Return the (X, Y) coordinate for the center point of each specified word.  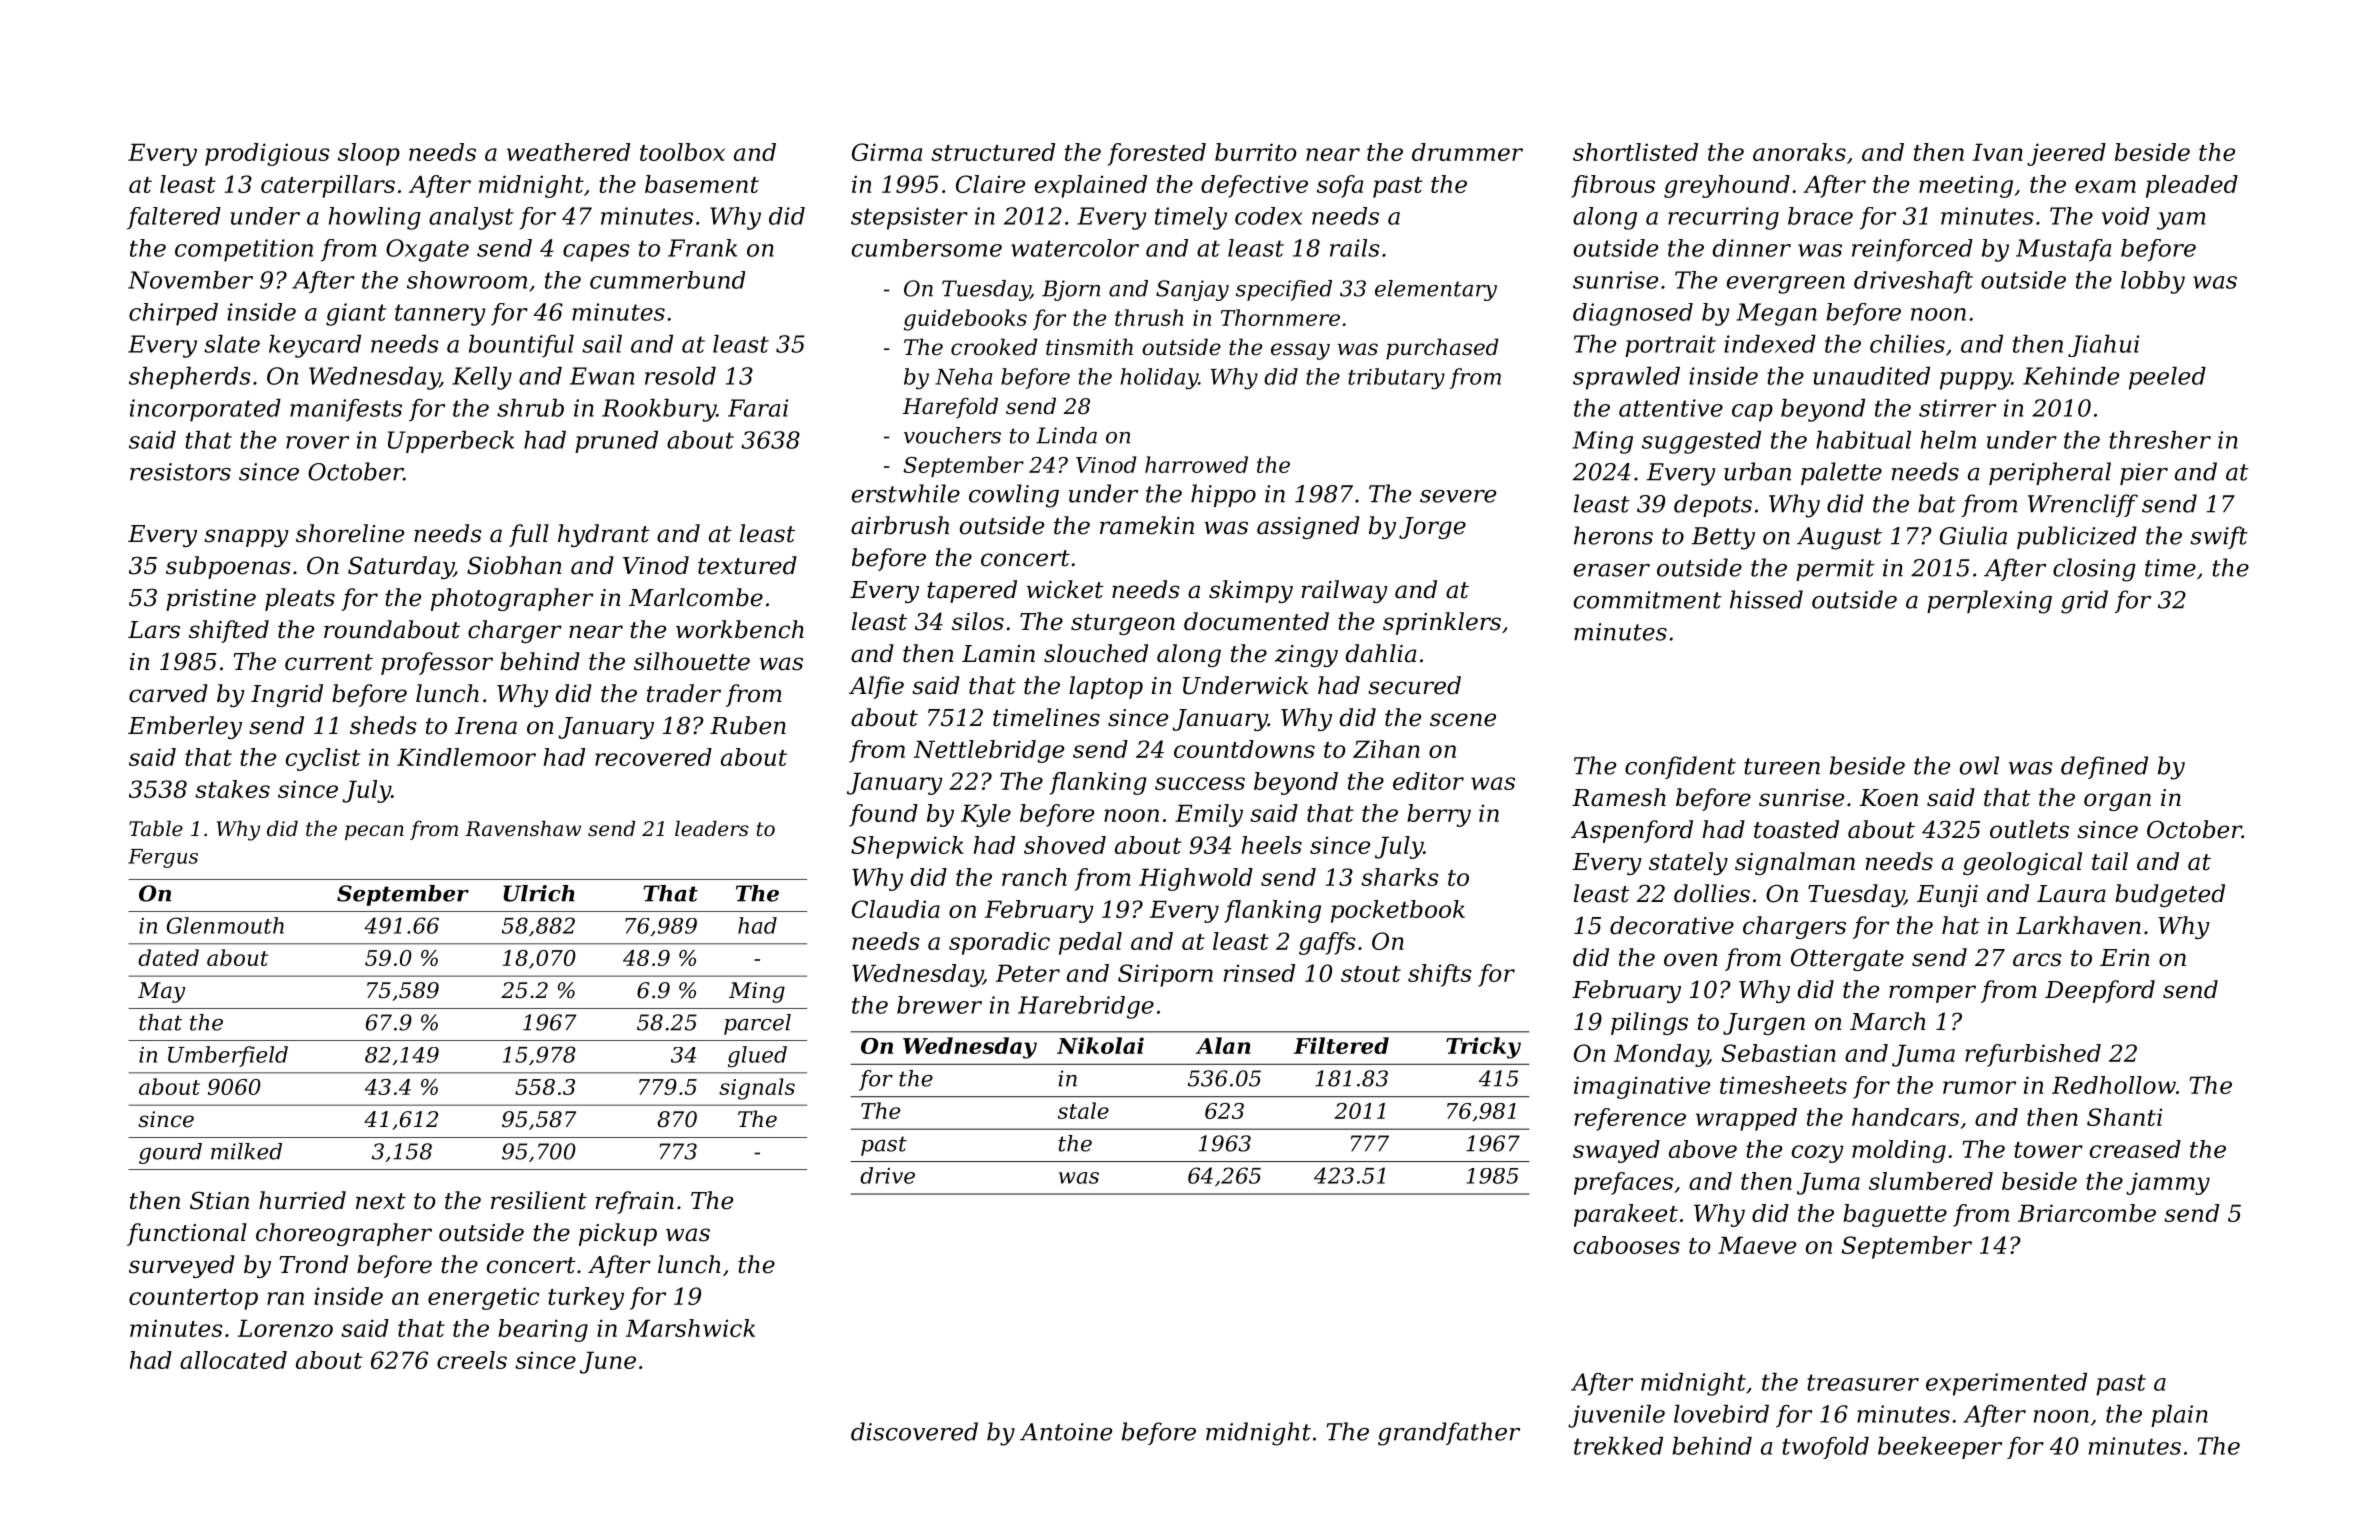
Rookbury (659, 410)
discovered (914, 1431)
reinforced (1912, 250)
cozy (1818, 1154)
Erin (2125, 957)
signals (757, 1089)
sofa (1340, 186)
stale (1083, 1110)
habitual (1863, 440)
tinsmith (1089, 347)
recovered (653, 757)
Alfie (876, 687)
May (161, 992)
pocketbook (1398, 911)
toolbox (682, 152)
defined (2104, 767)
